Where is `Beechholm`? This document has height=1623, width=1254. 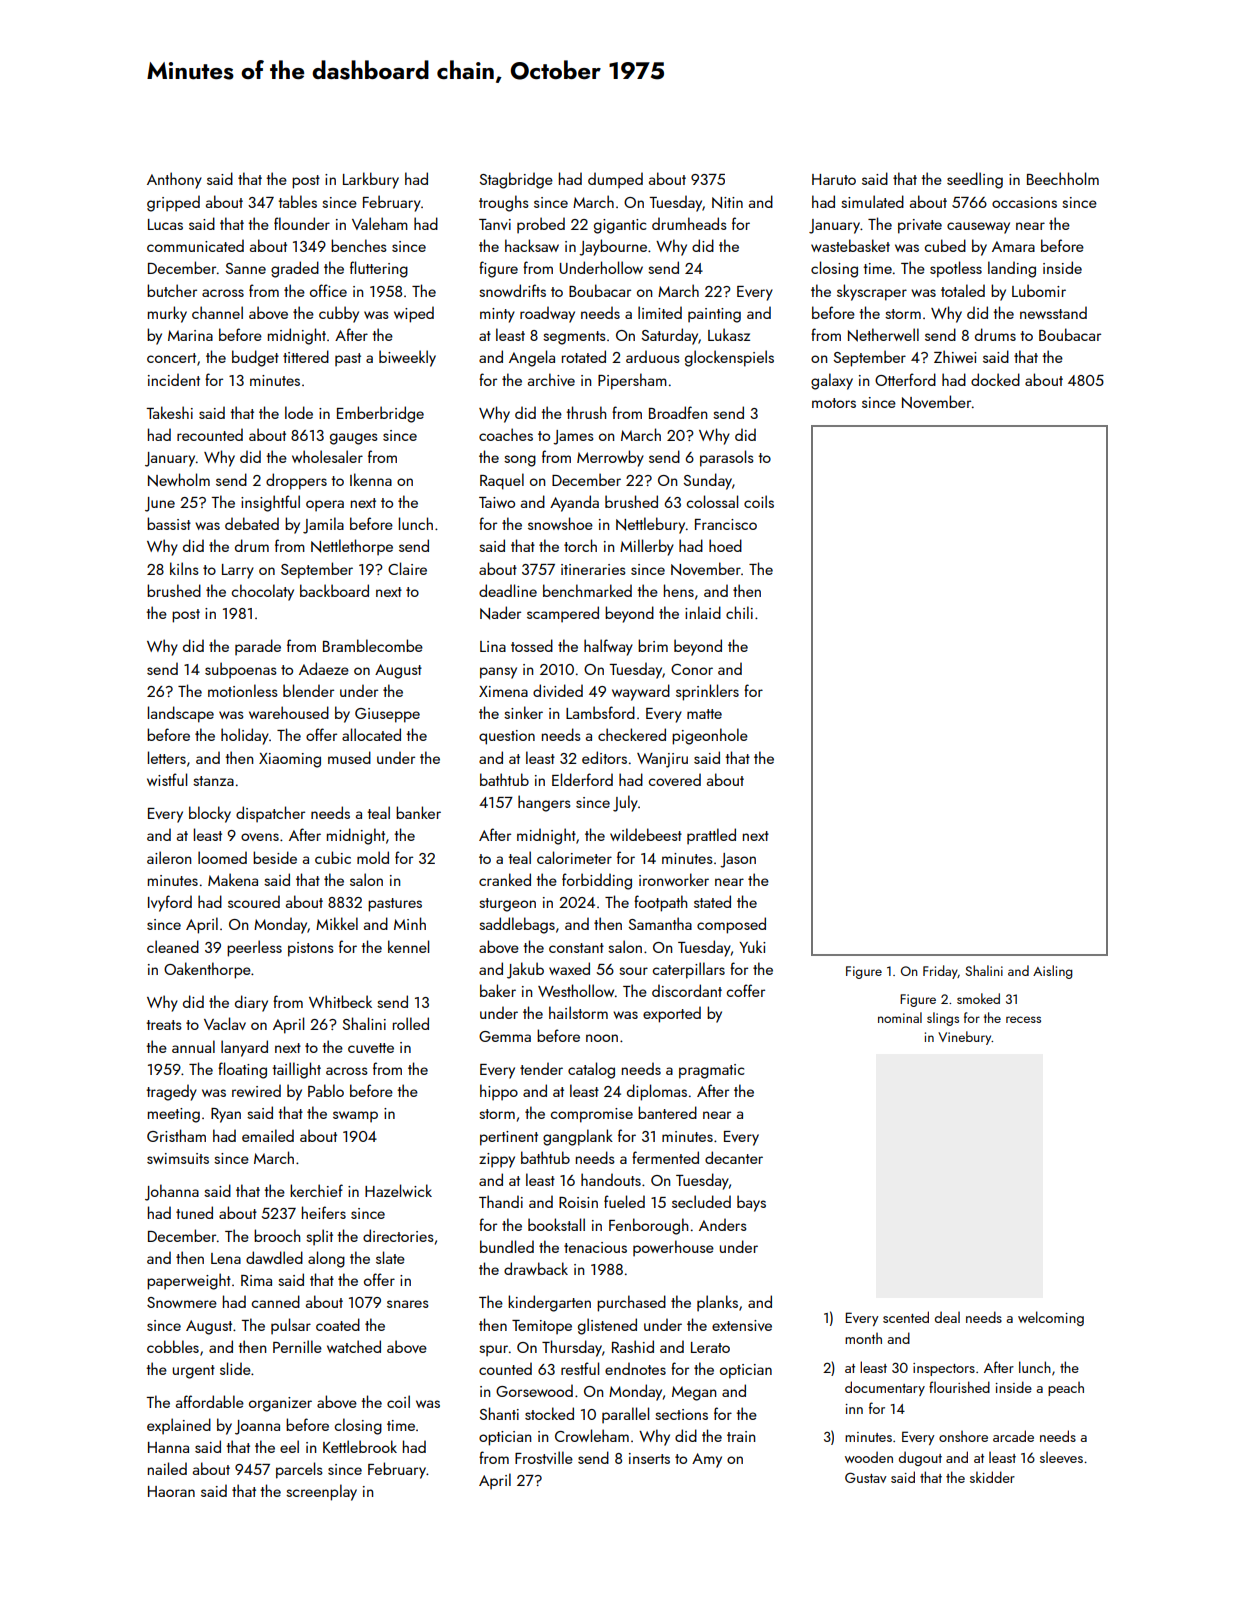 Beechholm is located at coordinates (1063, 178).
